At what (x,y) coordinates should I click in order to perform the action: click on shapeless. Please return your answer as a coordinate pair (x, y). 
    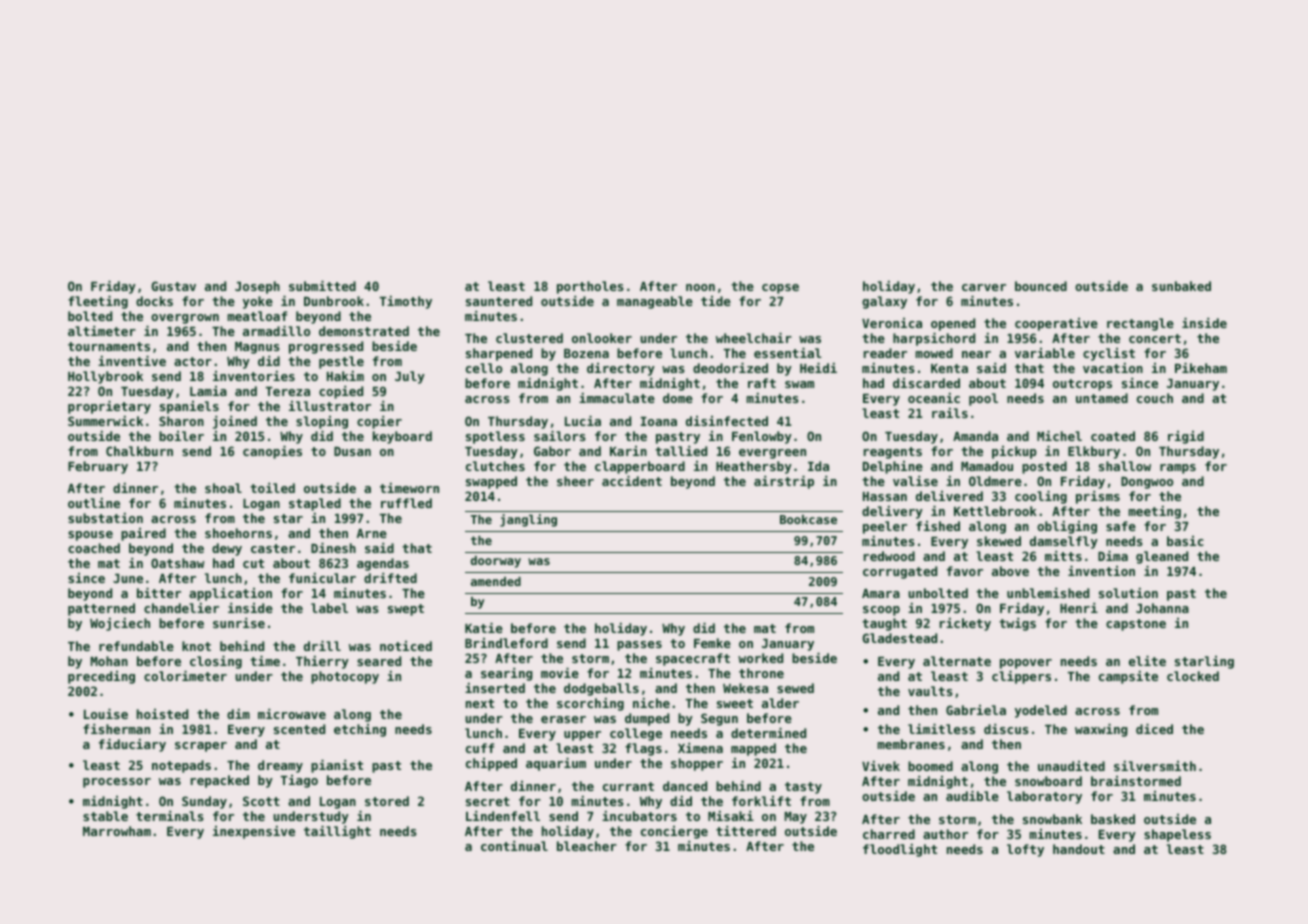
    Looking at the image, I should click on (1177, 835).
